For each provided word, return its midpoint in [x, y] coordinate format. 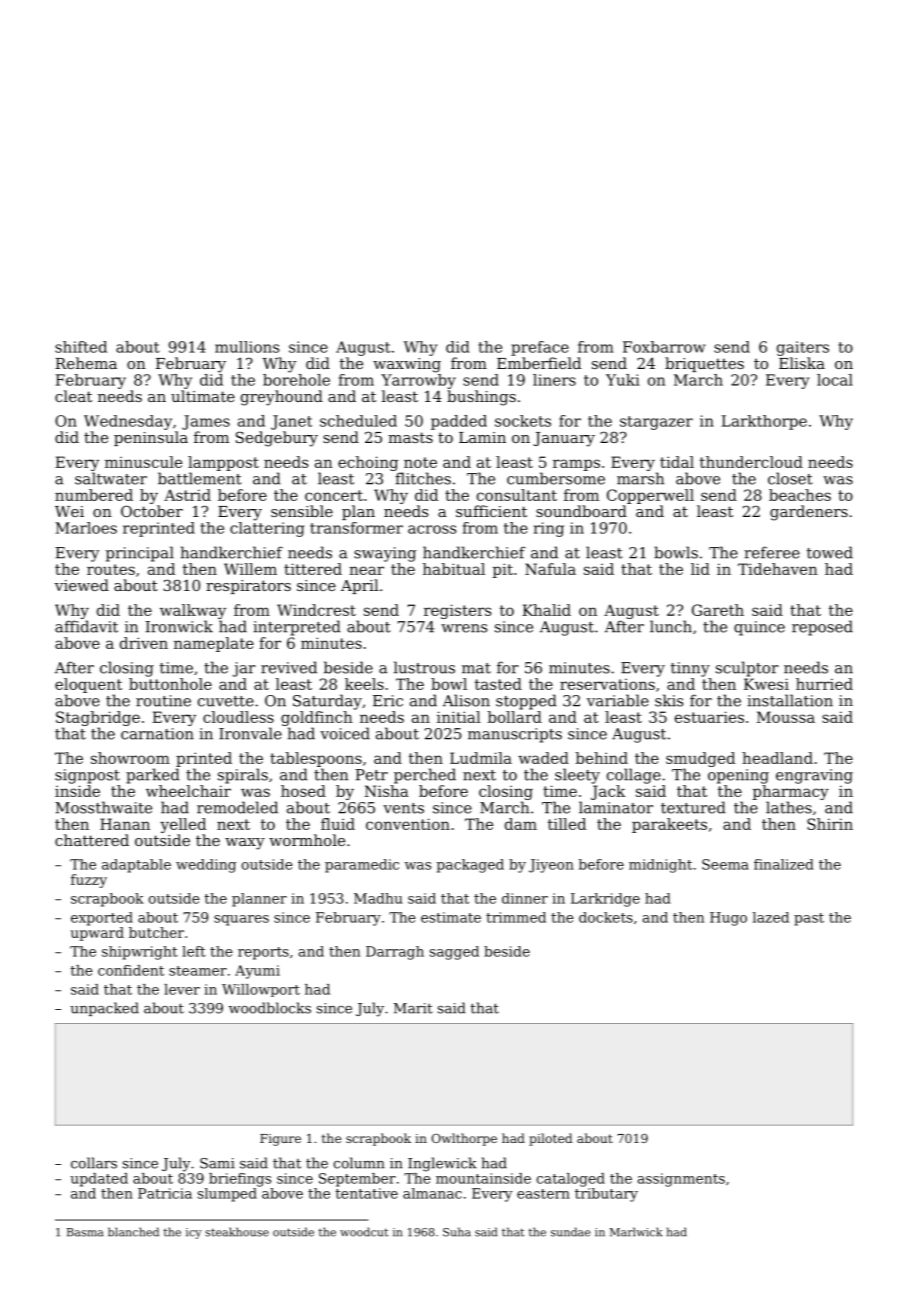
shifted [81, 347]
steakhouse [237, 1232]
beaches [800, 495]
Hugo [728, 919]
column [359, 1163]
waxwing [407, 365]
